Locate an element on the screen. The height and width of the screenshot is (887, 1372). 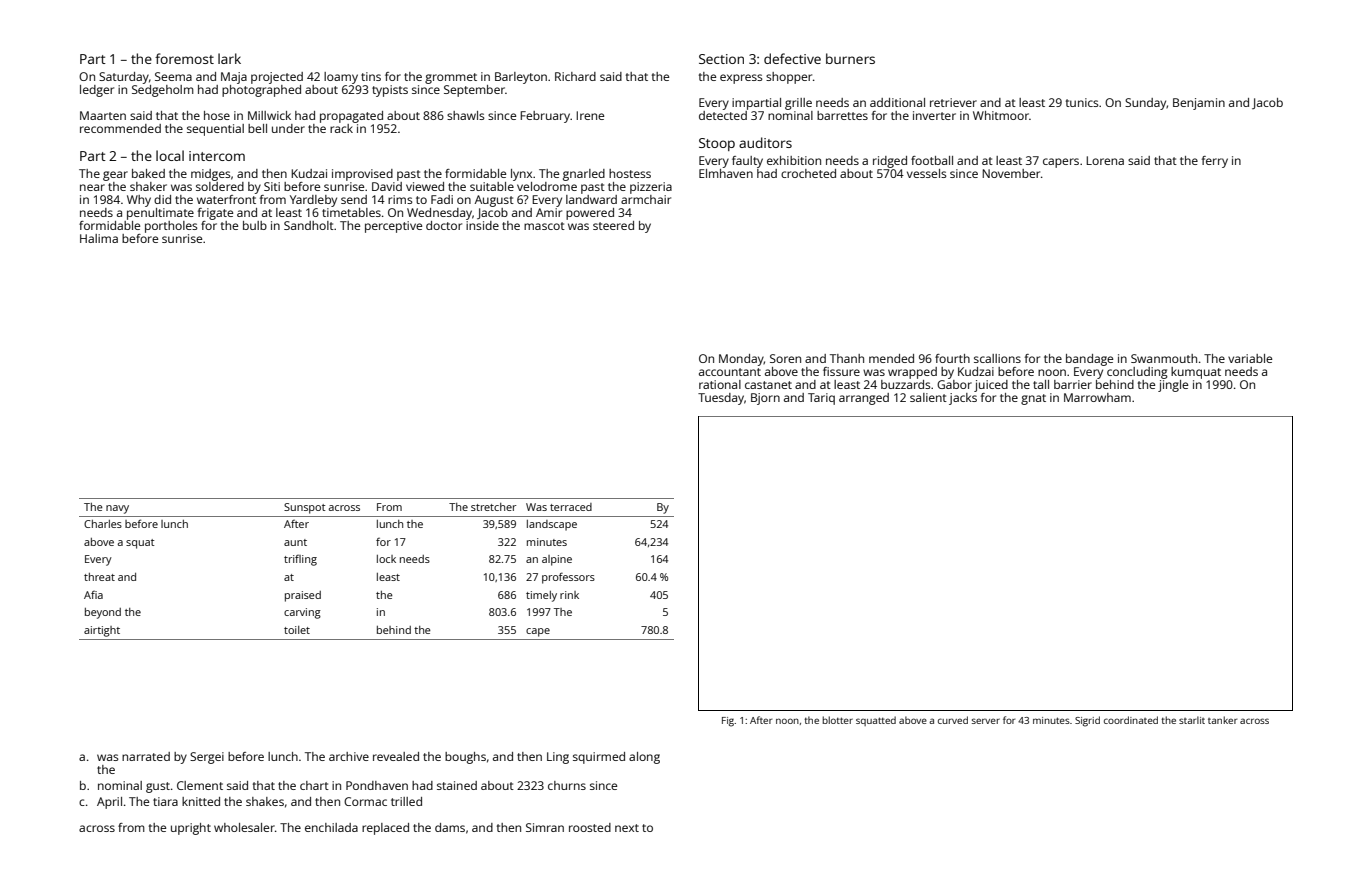
under is located at coordinates (288, 128).
